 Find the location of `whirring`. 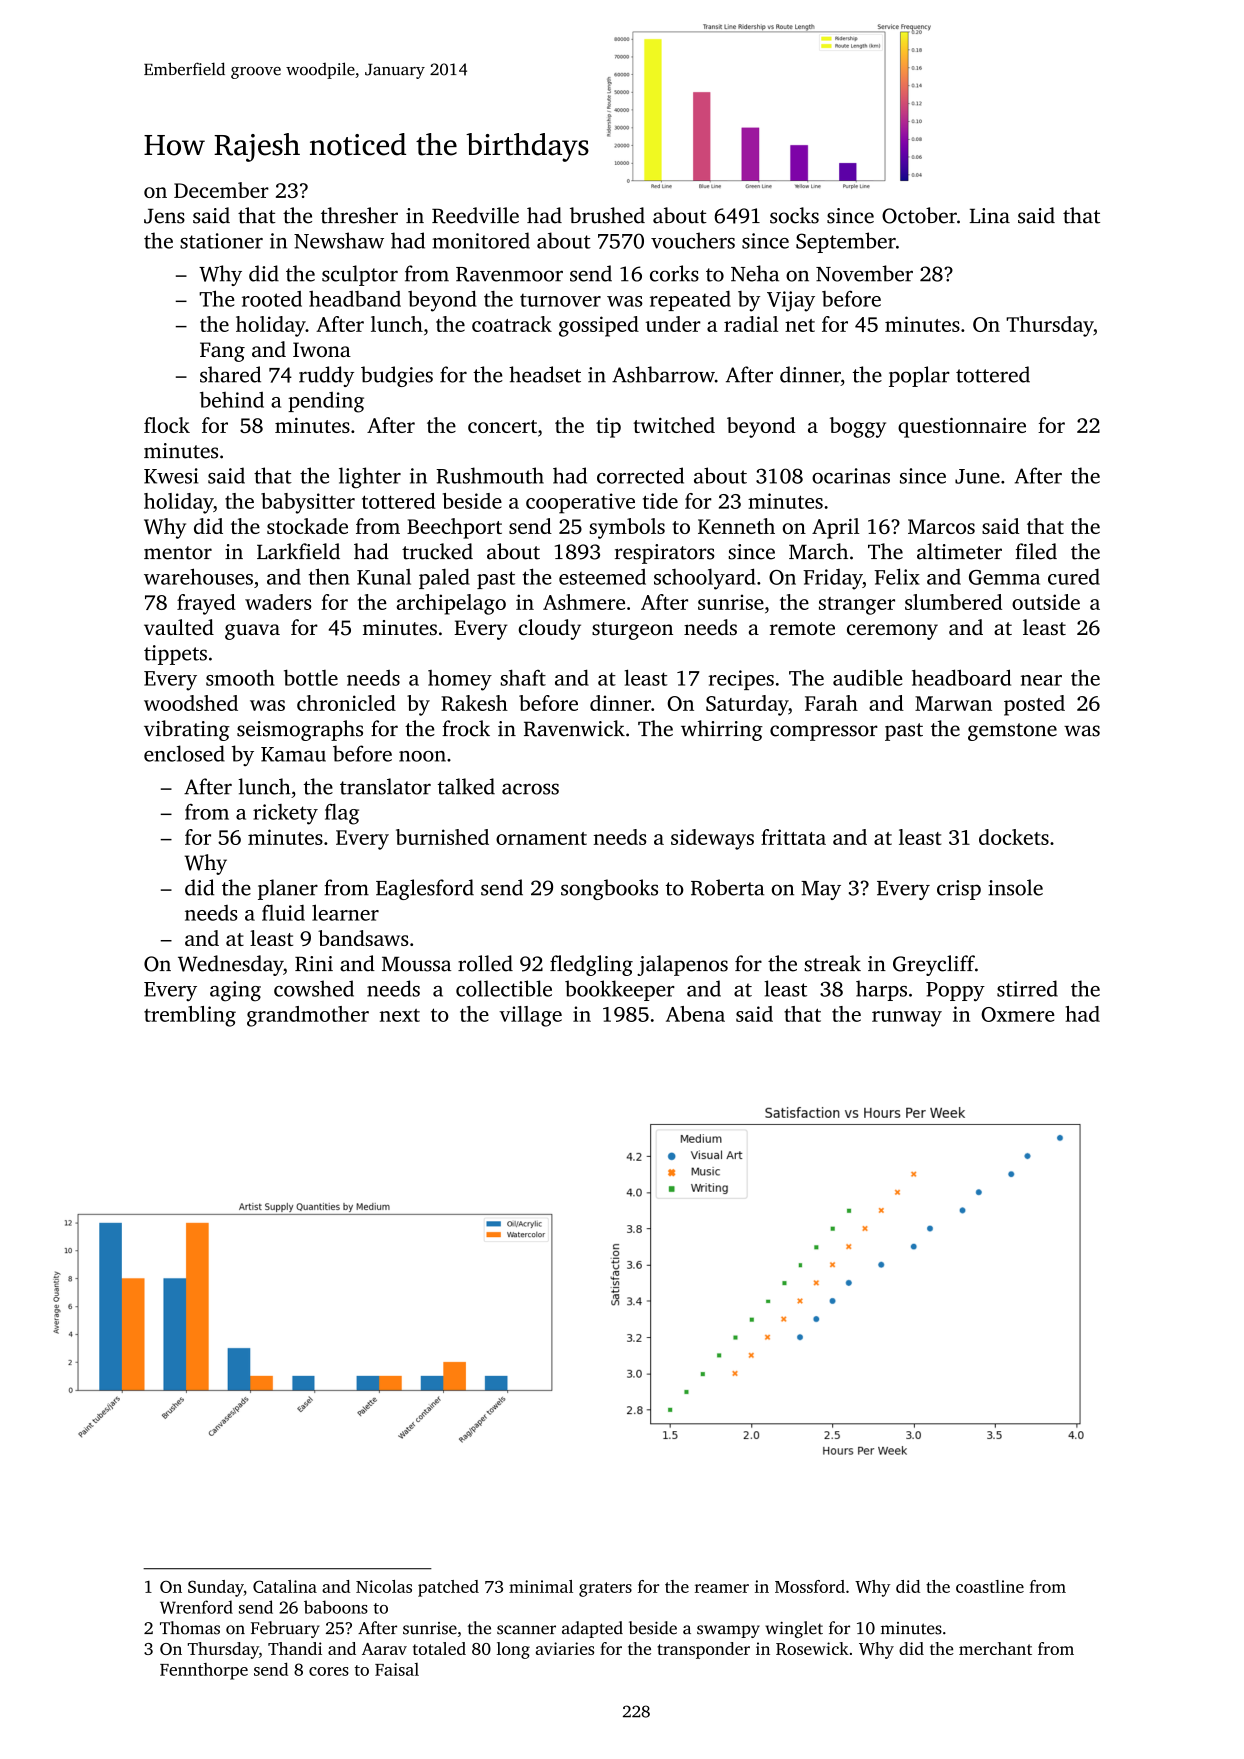

whirring is located at coordinates (722, 730).
